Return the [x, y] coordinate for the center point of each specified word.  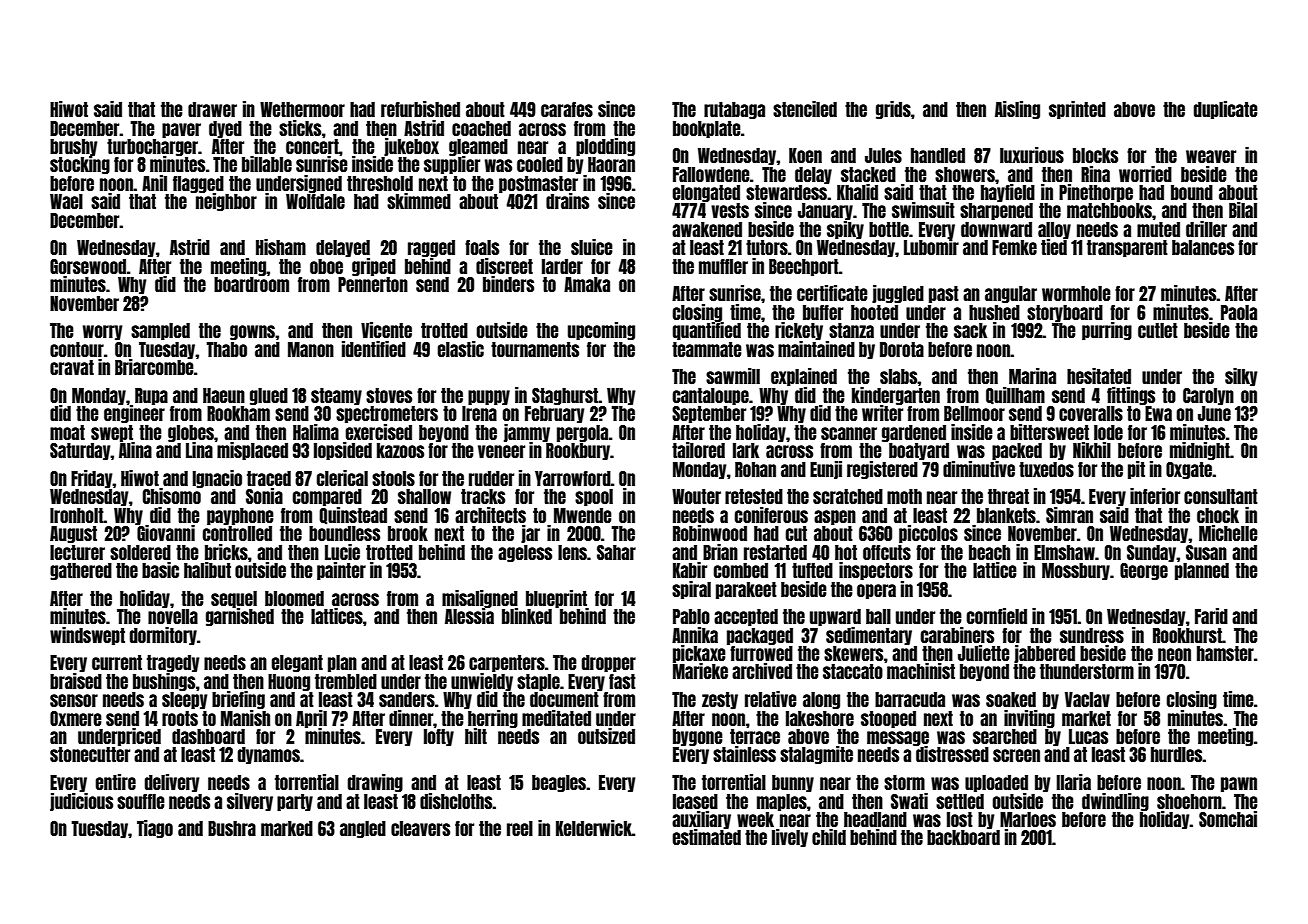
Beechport [804, 267]
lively [790, 838]
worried [1145, 174]
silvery [250, 802]
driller [1206, 229]
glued [269, 396]
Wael [66, 201]
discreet [504, 266]
